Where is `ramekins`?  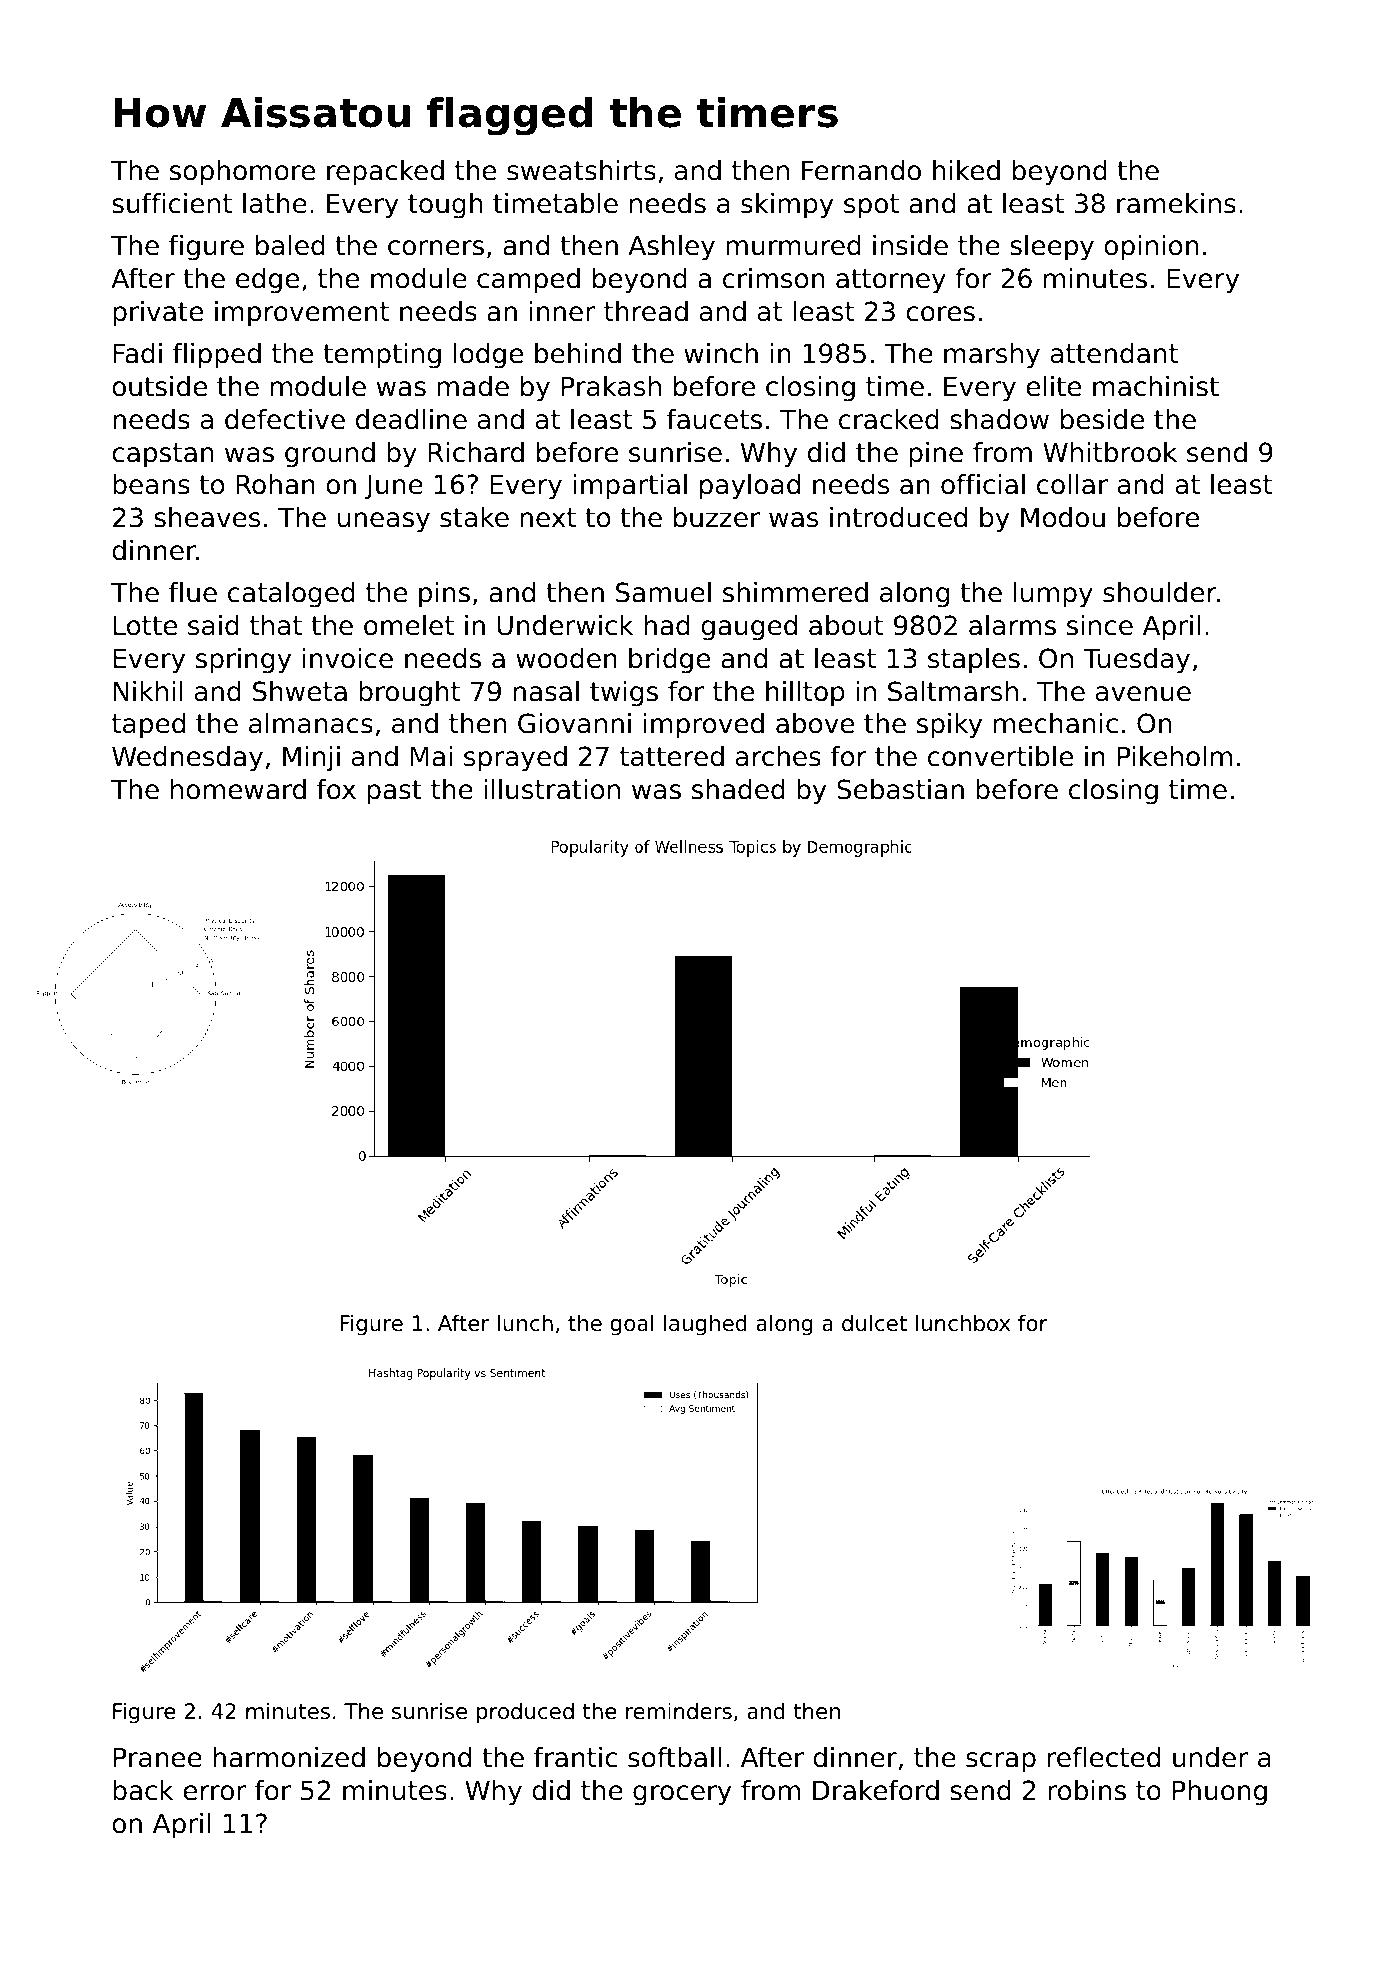
ramekins is located at coordinates (1176, 203).
